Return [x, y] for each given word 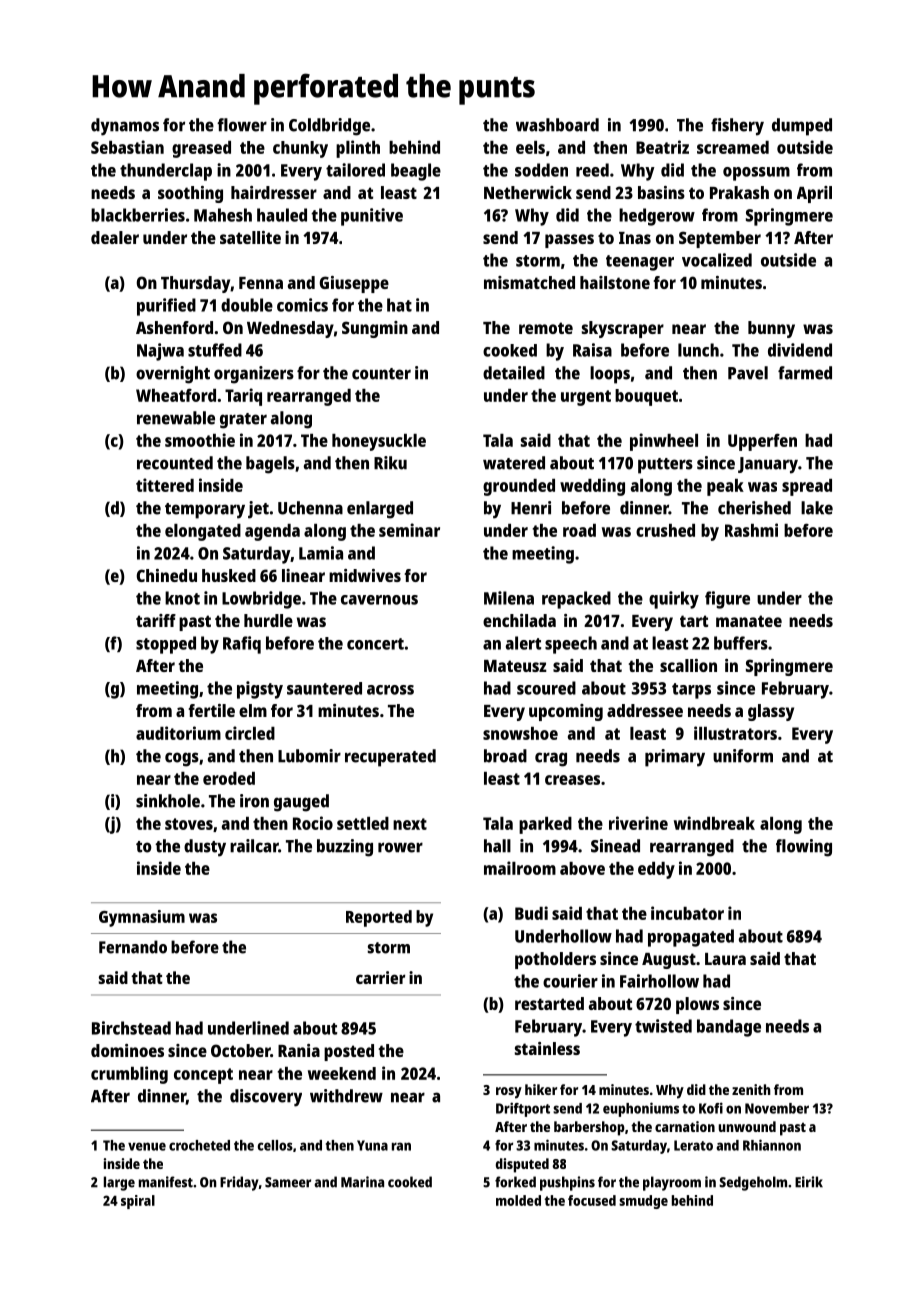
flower [242, 125]
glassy [771, 712]
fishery [737, 127]
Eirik [809, 1182]
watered [514, 463]
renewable [176, 418]
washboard [557, 125]
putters [665, 466]
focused [592, 1200]
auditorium [178, 733]
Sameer [288, 1182]
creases [572, 780]
